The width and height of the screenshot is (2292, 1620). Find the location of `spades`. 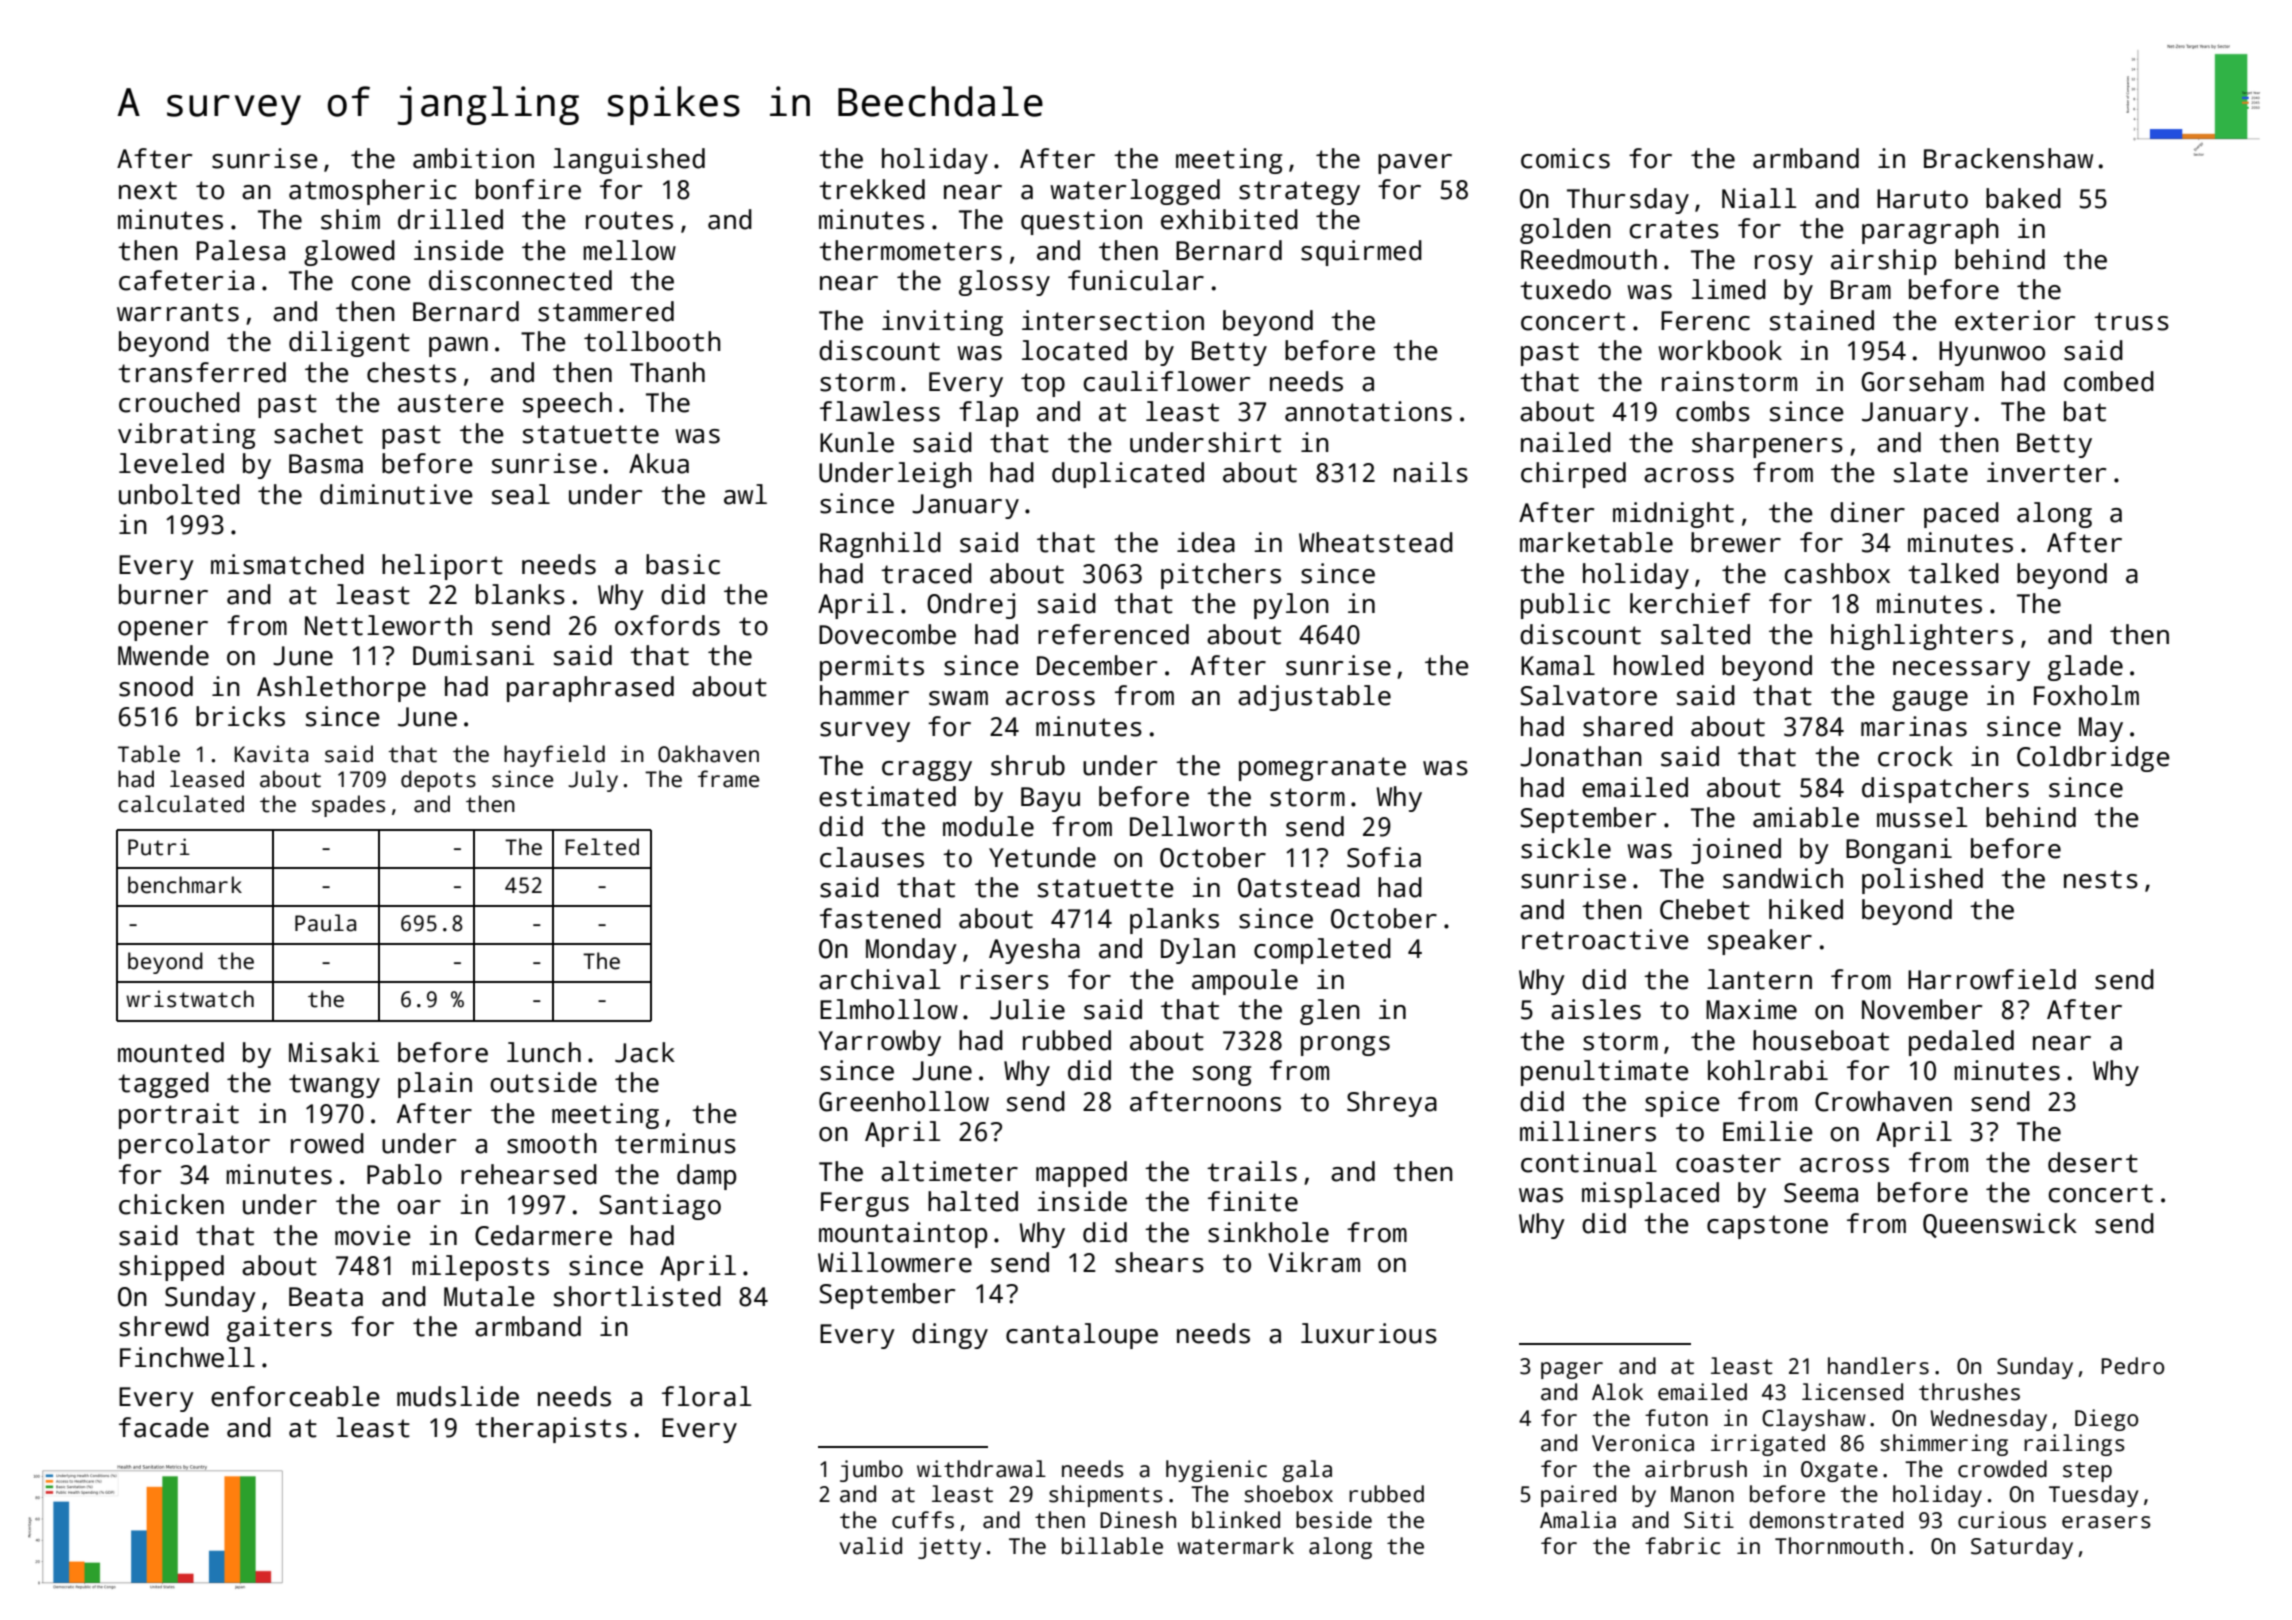

spades is located at coordinates (348, 806).
